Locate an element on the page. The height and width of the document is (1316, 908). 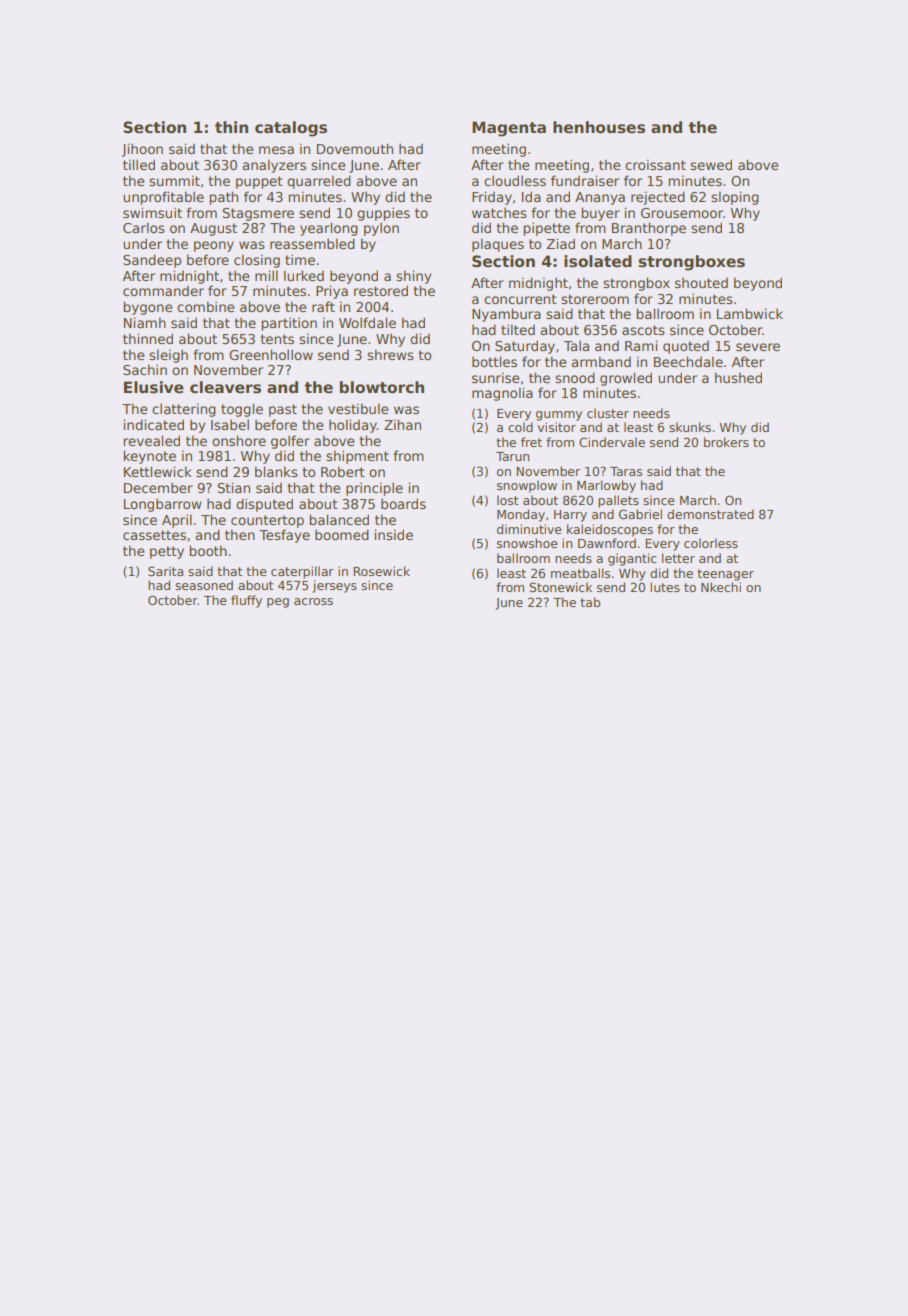
henhouses is located at coordinates (599, 127).
